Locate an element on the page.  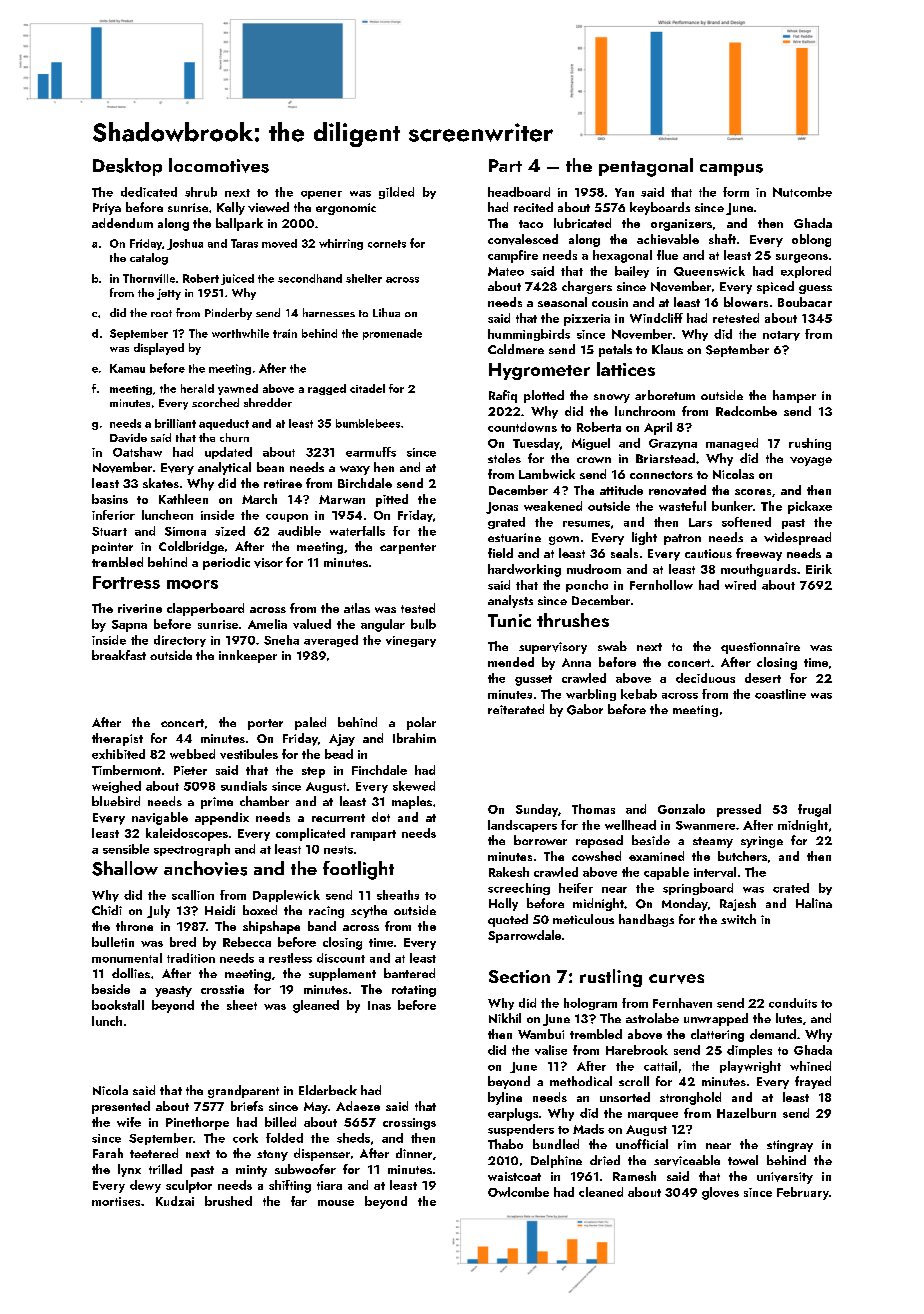
inferior is located at coordinates (113, 515).
